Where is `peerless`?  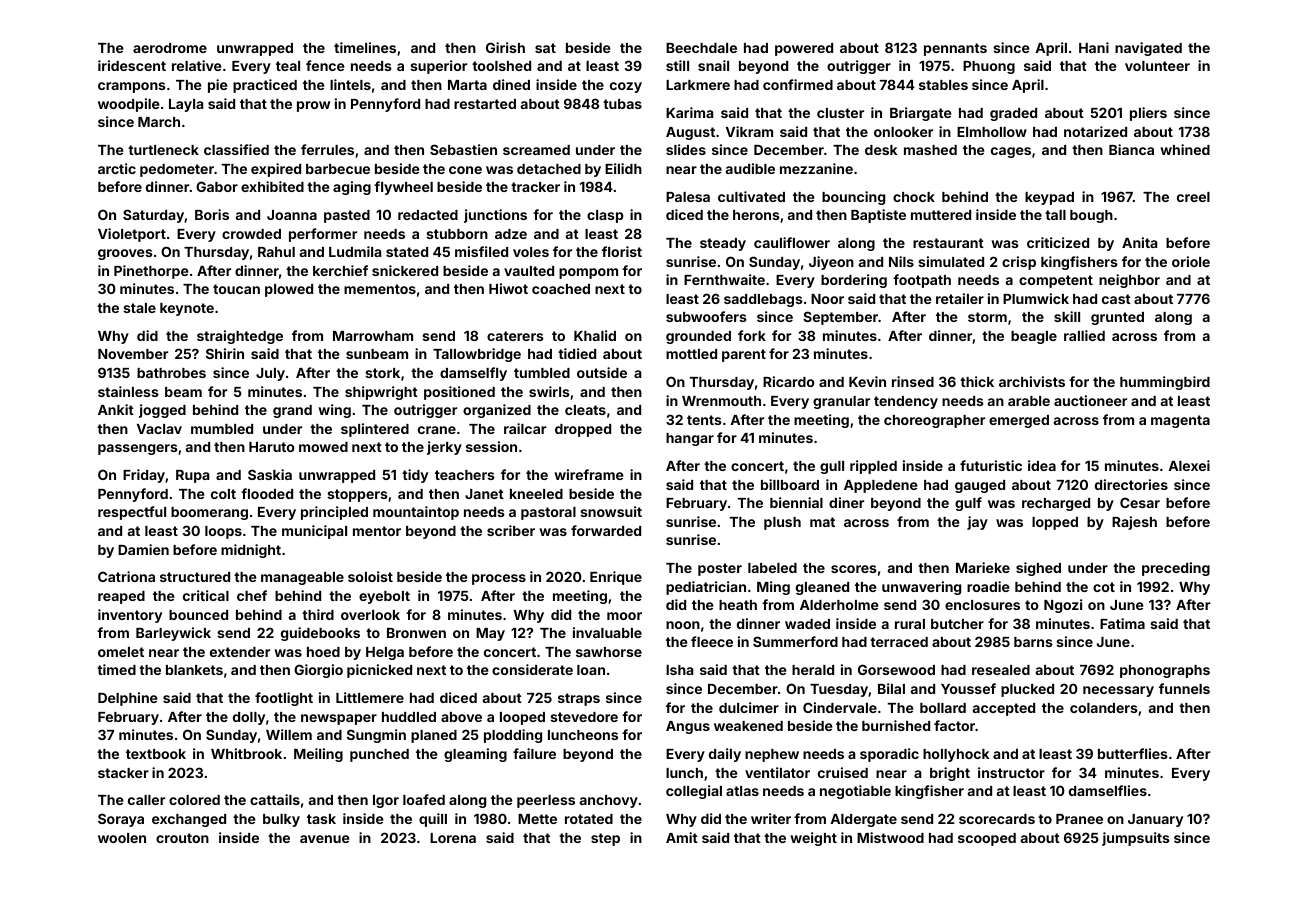
peerless is located at coordinates (546, 801).
